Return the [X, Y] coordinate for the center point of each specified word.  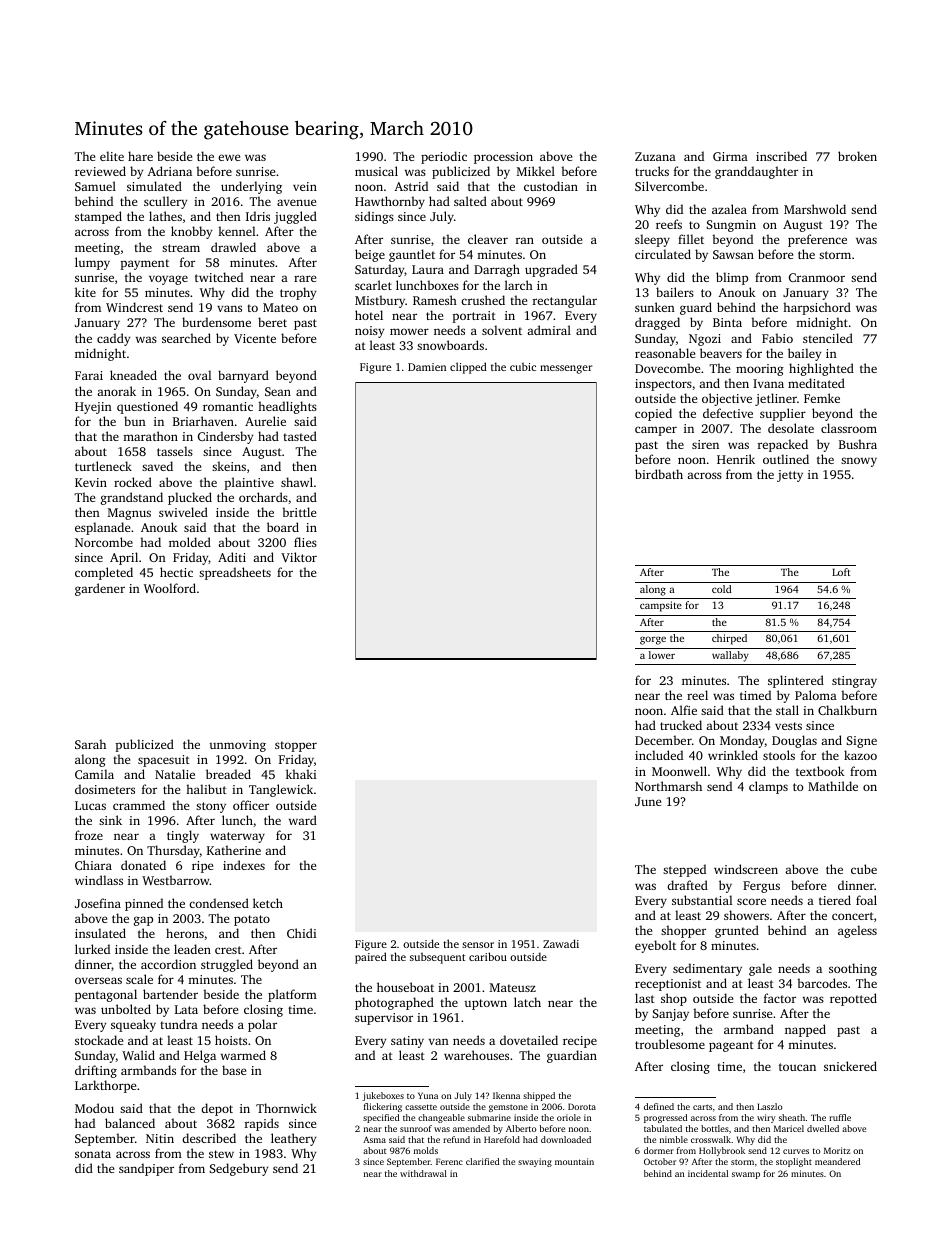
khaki [301, 774]
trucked [681, 725]
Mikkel [536, 171]
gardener [100, 589]
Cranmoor [817, 277]
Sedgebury [239, 1169]
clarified [482, 1161]
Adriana [169, 171]
